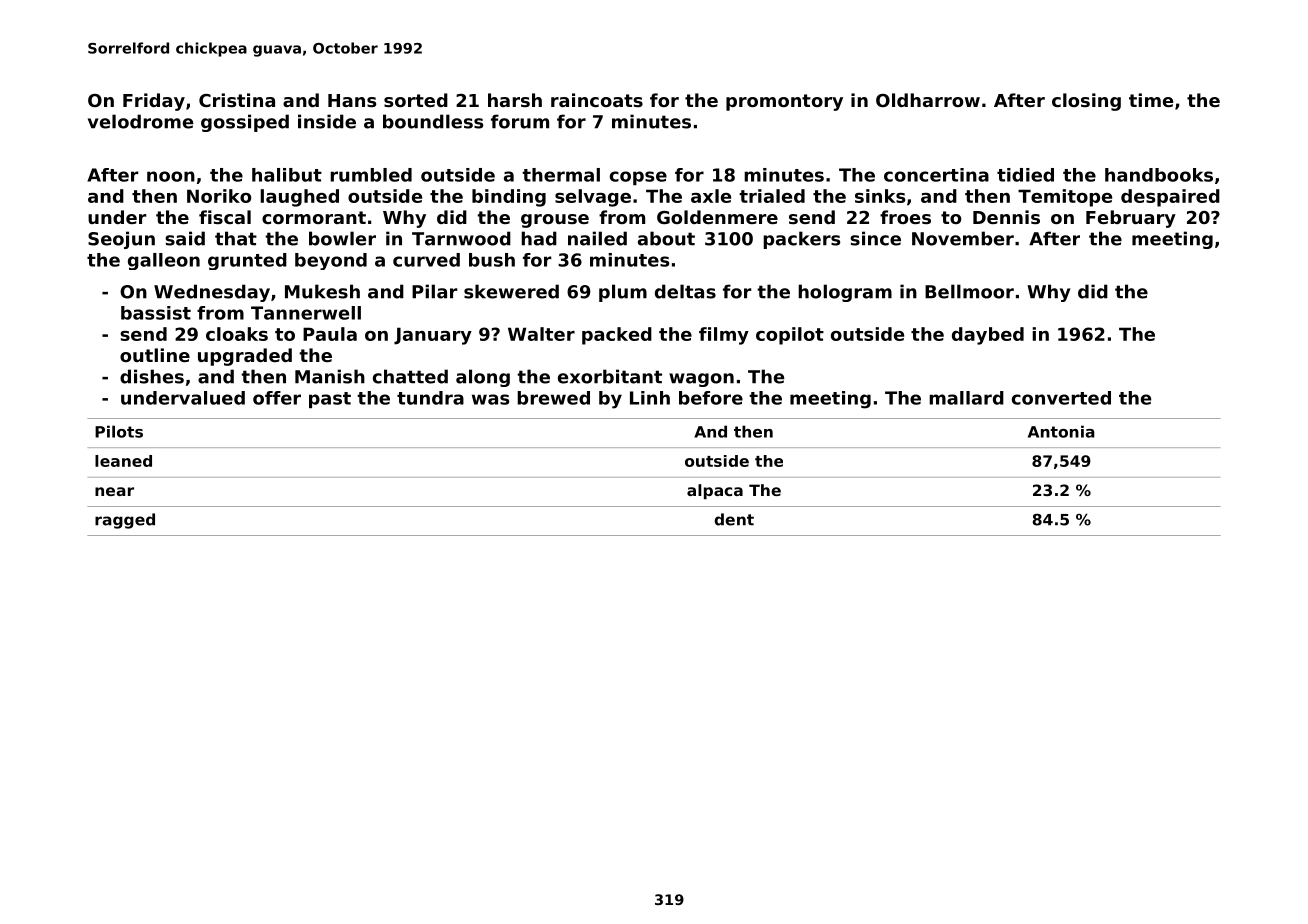  Describe the element at coordinates (1061, 398) in the image. I see `converted` at that location.
